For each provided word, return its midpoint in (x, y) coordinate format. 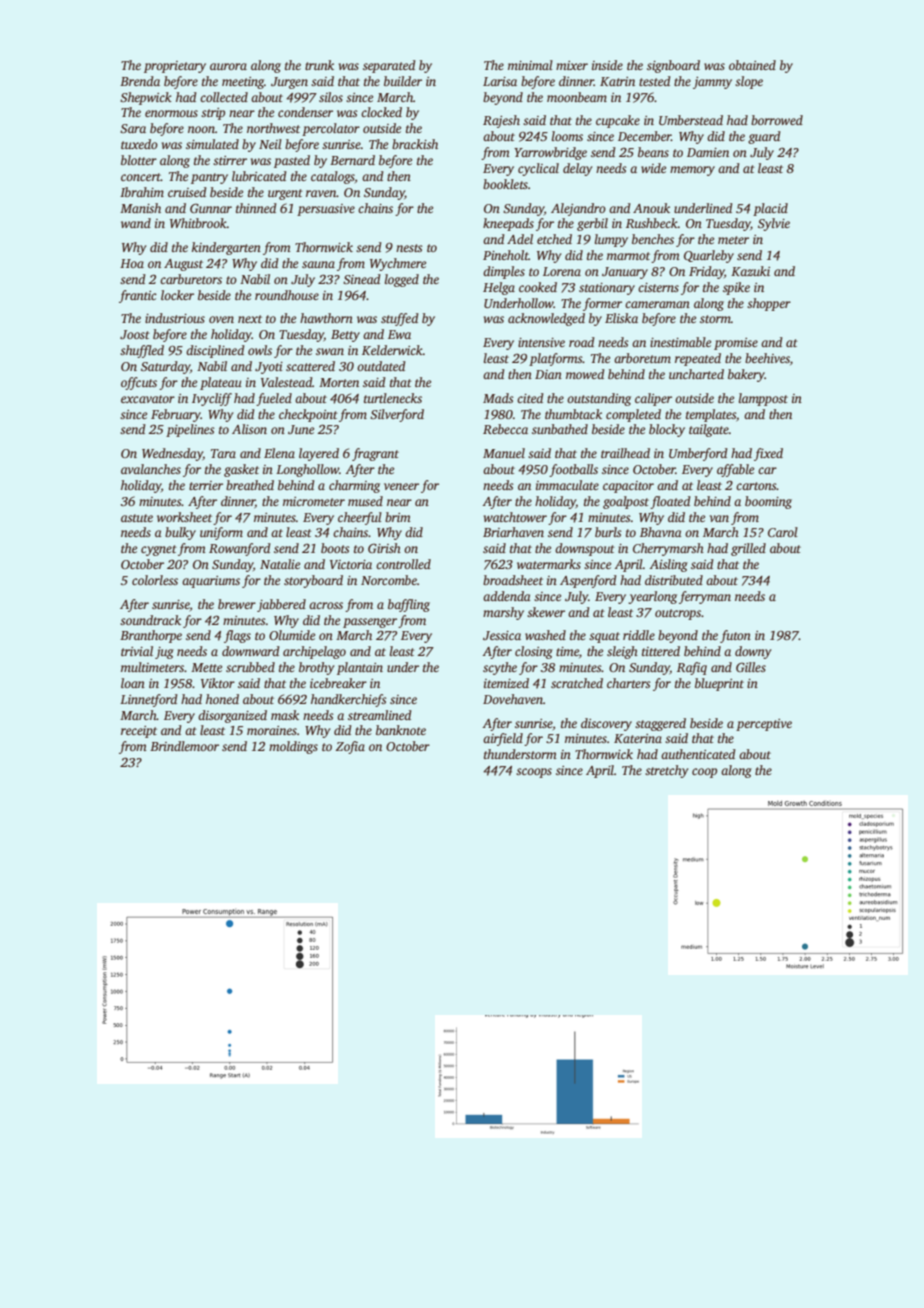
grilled (748, 549)
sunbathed (560, 429)
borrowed (777, 120)
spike (736, 288)
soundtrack (150, 620)
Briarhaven (513, 532)
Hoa (132, 263)
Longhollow (307, 470)
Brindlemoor (184, 746)
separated (389, 66)
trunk (319, 65)
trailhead (625, 453)
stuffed (400, 319)
